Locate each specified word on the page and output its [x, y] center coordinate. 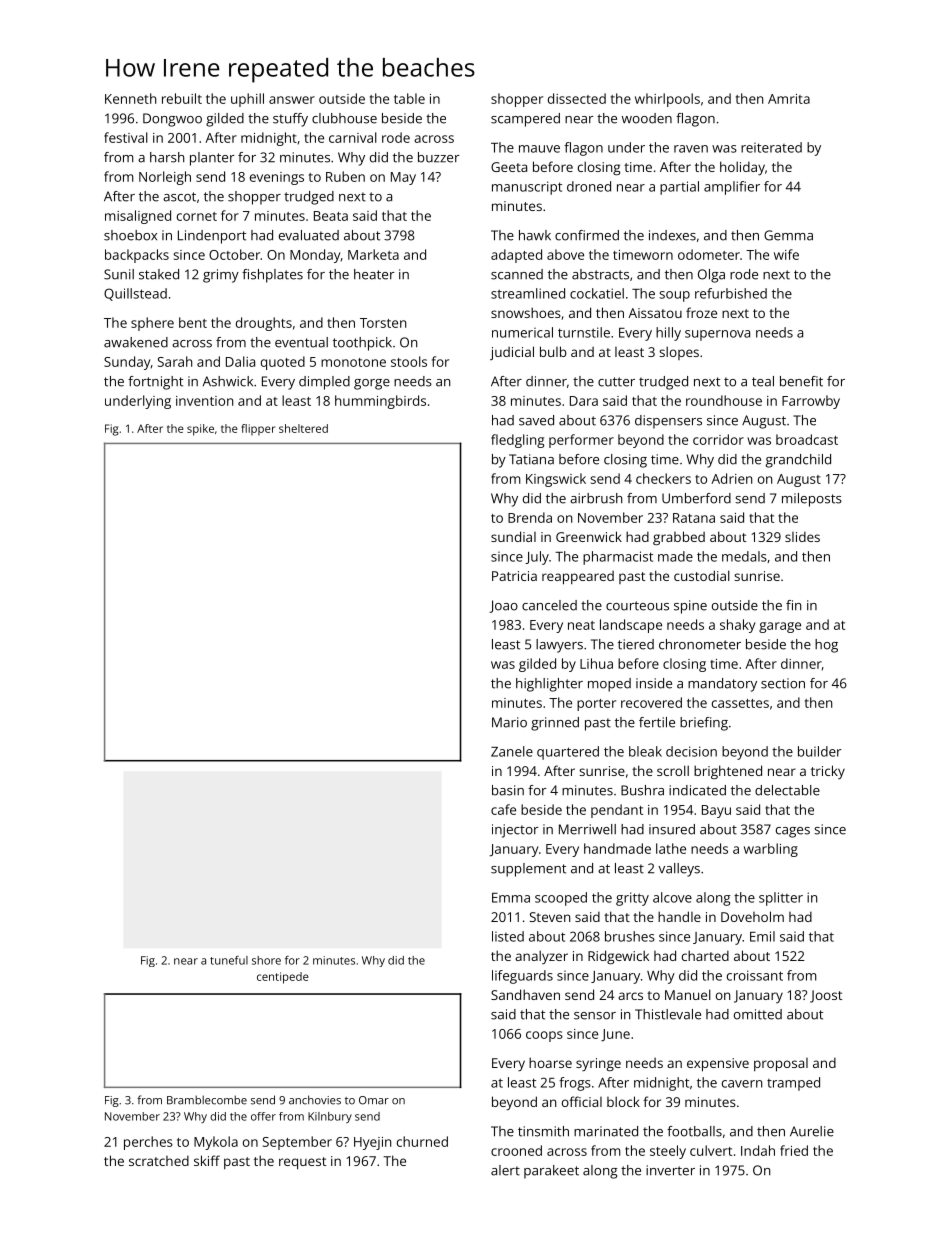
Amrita [789, 99]
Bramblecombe [207, 1100]
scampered [525, 120]
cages [793, 832]
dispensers [668, 422]
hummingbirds [380, 402]
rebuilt [182, 98]
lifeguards [522, 977]
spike [200, 430]
